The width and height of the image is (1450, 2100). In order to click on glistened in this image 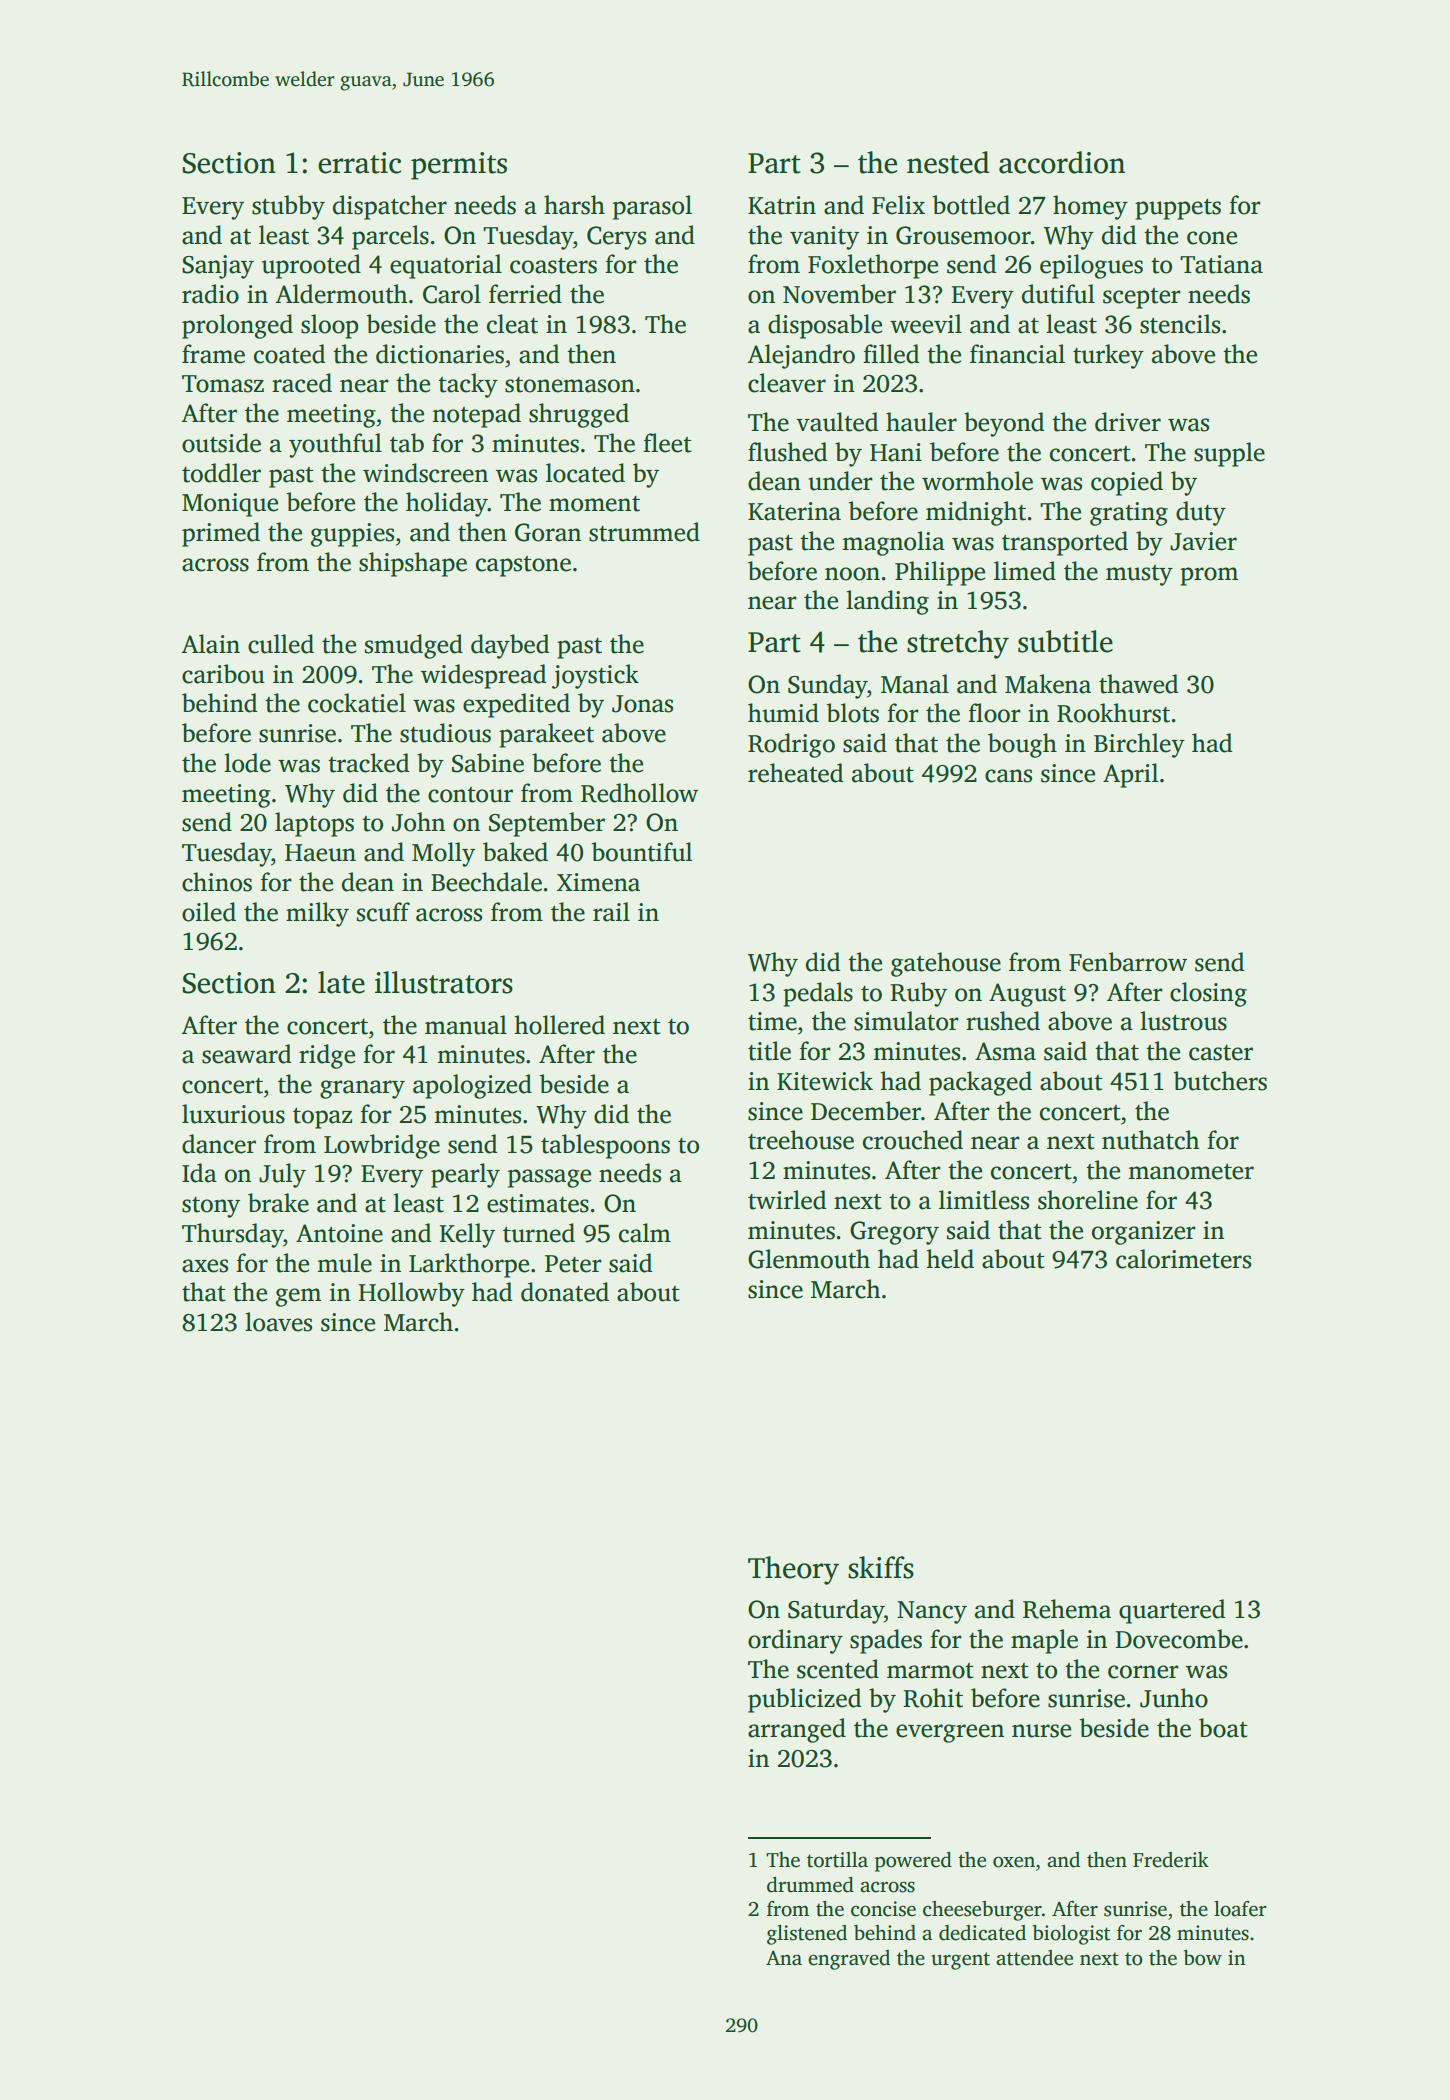, I will do `click(807, 1935)`.
